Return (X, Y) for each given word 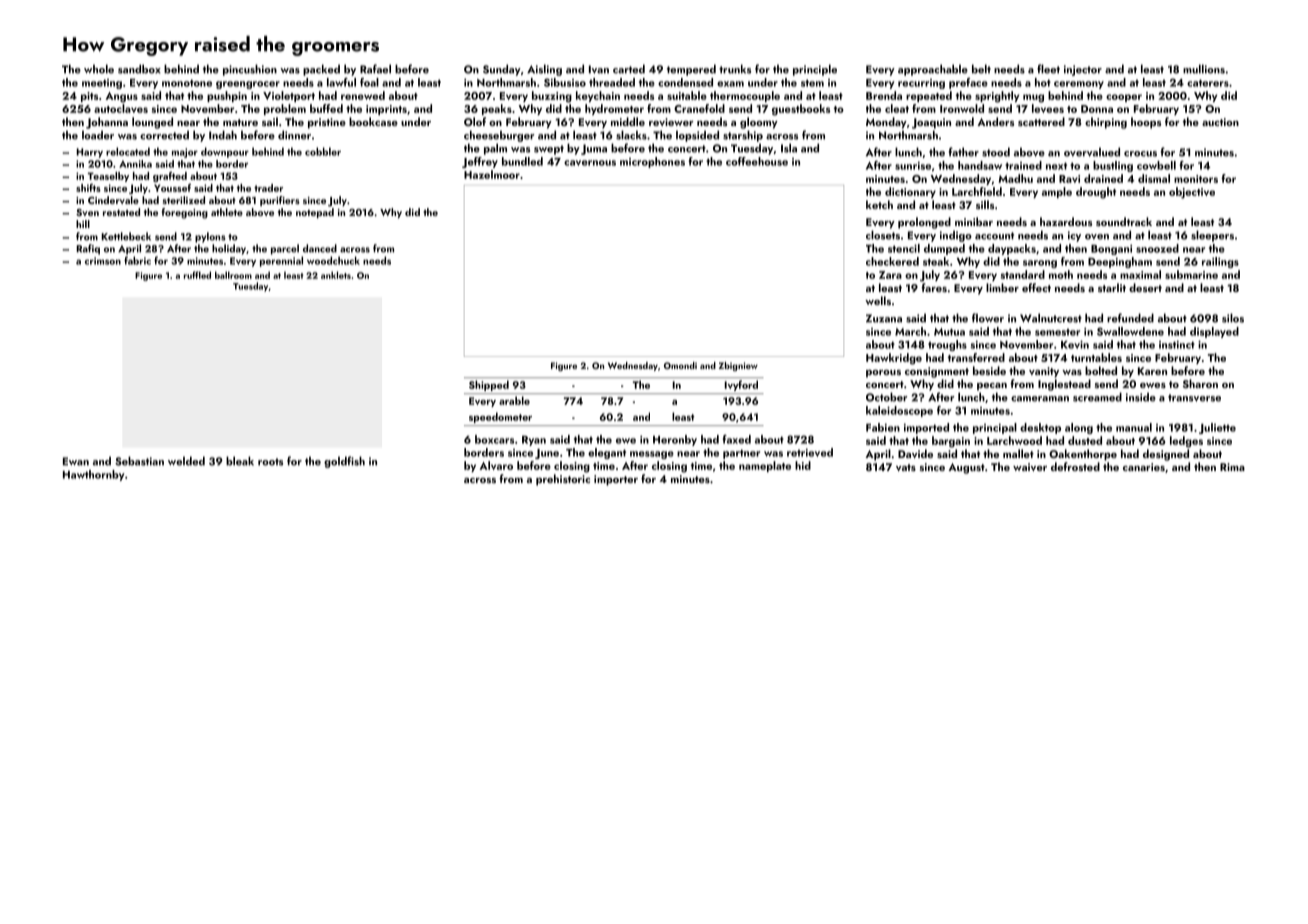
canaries (1144, 467)
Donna (1097, 109)
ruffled (197, 275)
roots (270, 462)
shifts (88, 188)
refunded (1130, 318)
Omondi (680, 365)
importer (616, 480)
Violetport (289, 96)
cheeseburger (499, 136)
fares (934, 287)
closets (883, 235)
